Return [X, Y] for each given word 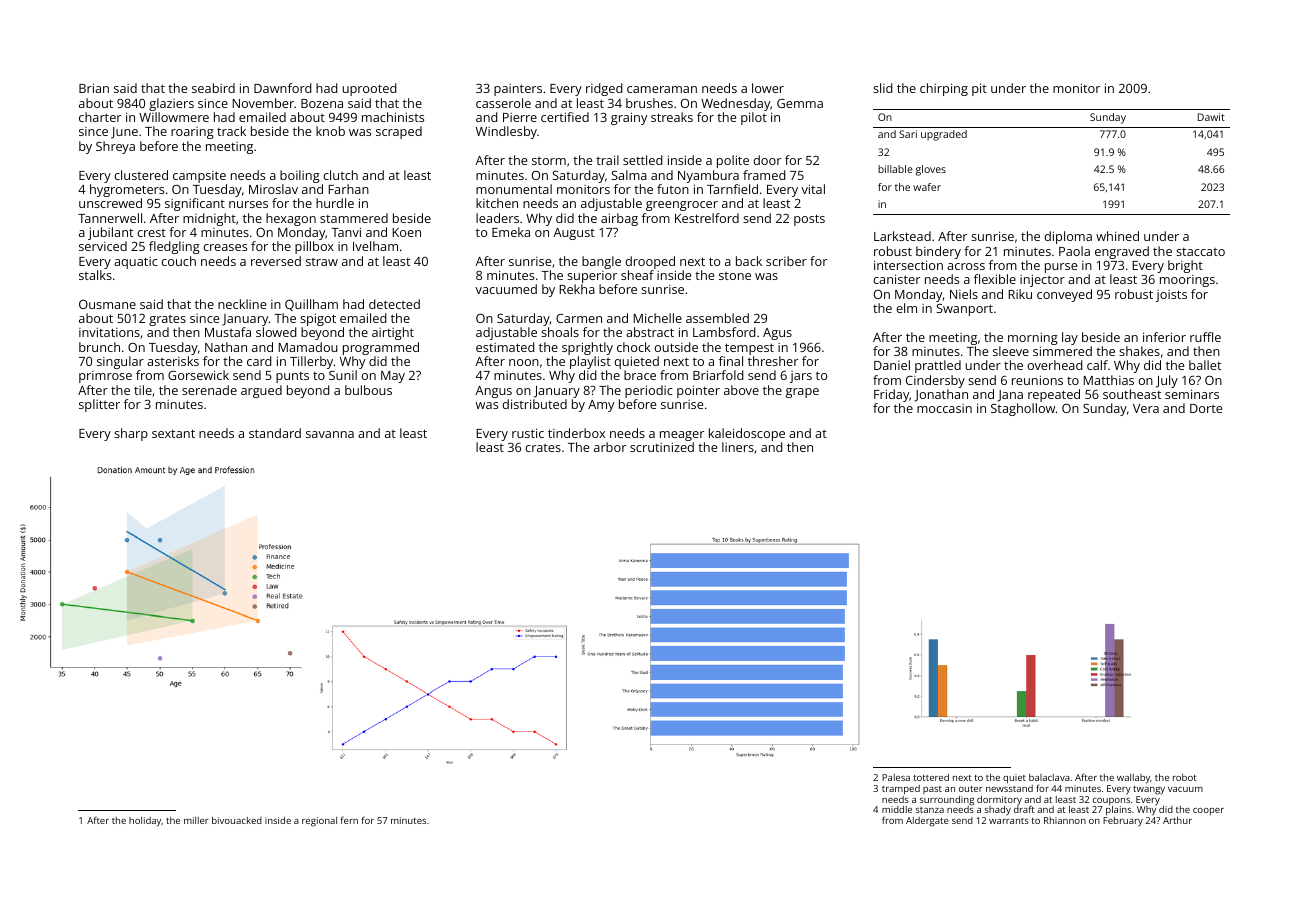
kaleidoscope [747, 434]
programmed [381, 348]
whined [1117, 236]
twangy [1149, 790]
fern [349, 820]
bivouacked [237, 820]
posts [809, 220]
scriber [786, 261]
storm [549, 161]
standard [275, 433]
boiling [300, 176]
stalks [95, 275]
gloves [931, 170]
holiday [145, 822]
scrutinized [662, 447]
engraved [1122, 252]
